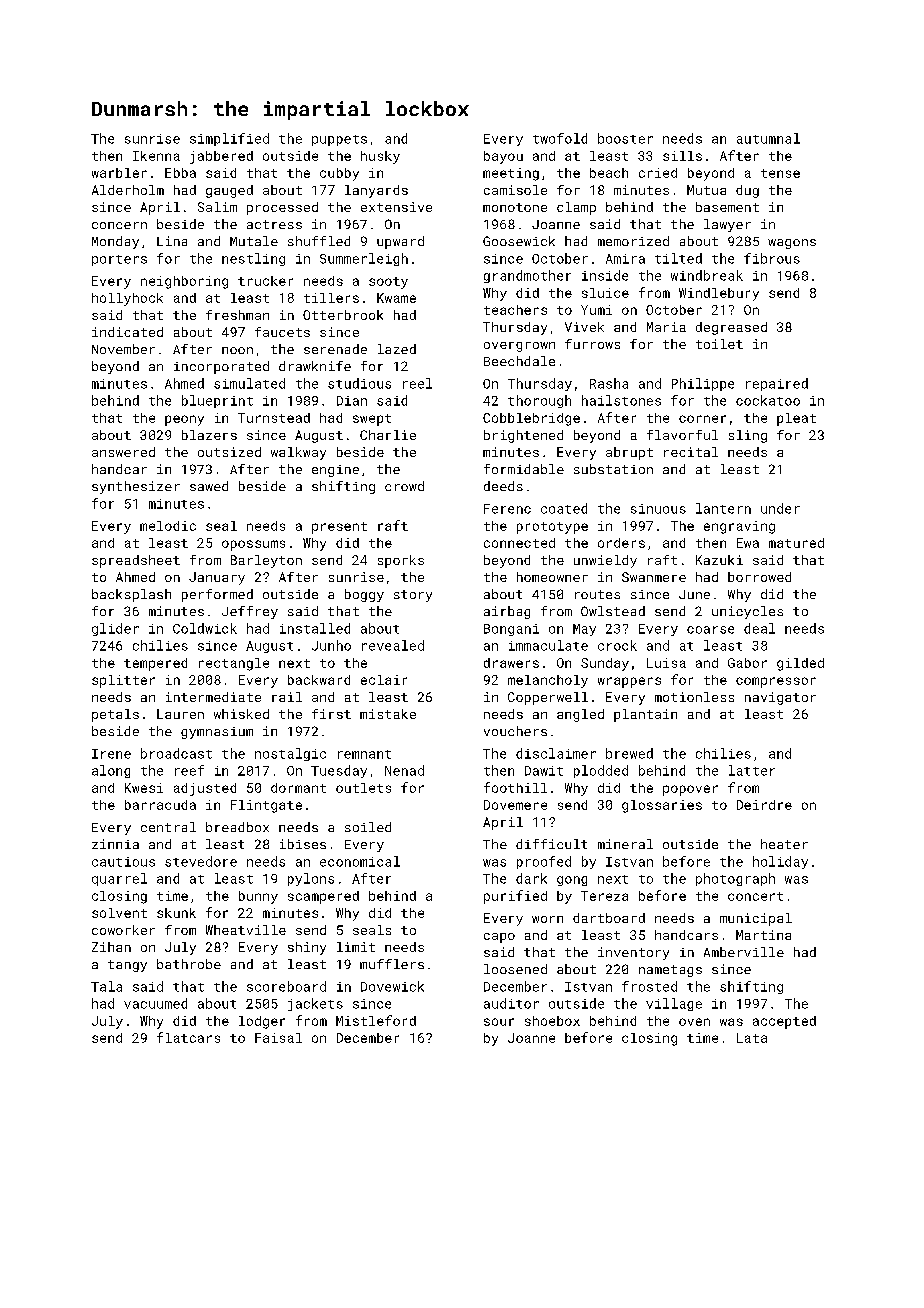  What do you see at coordinates (609, 173) in the screenshot?
I see `beach` at bounding box center [609, 173].
